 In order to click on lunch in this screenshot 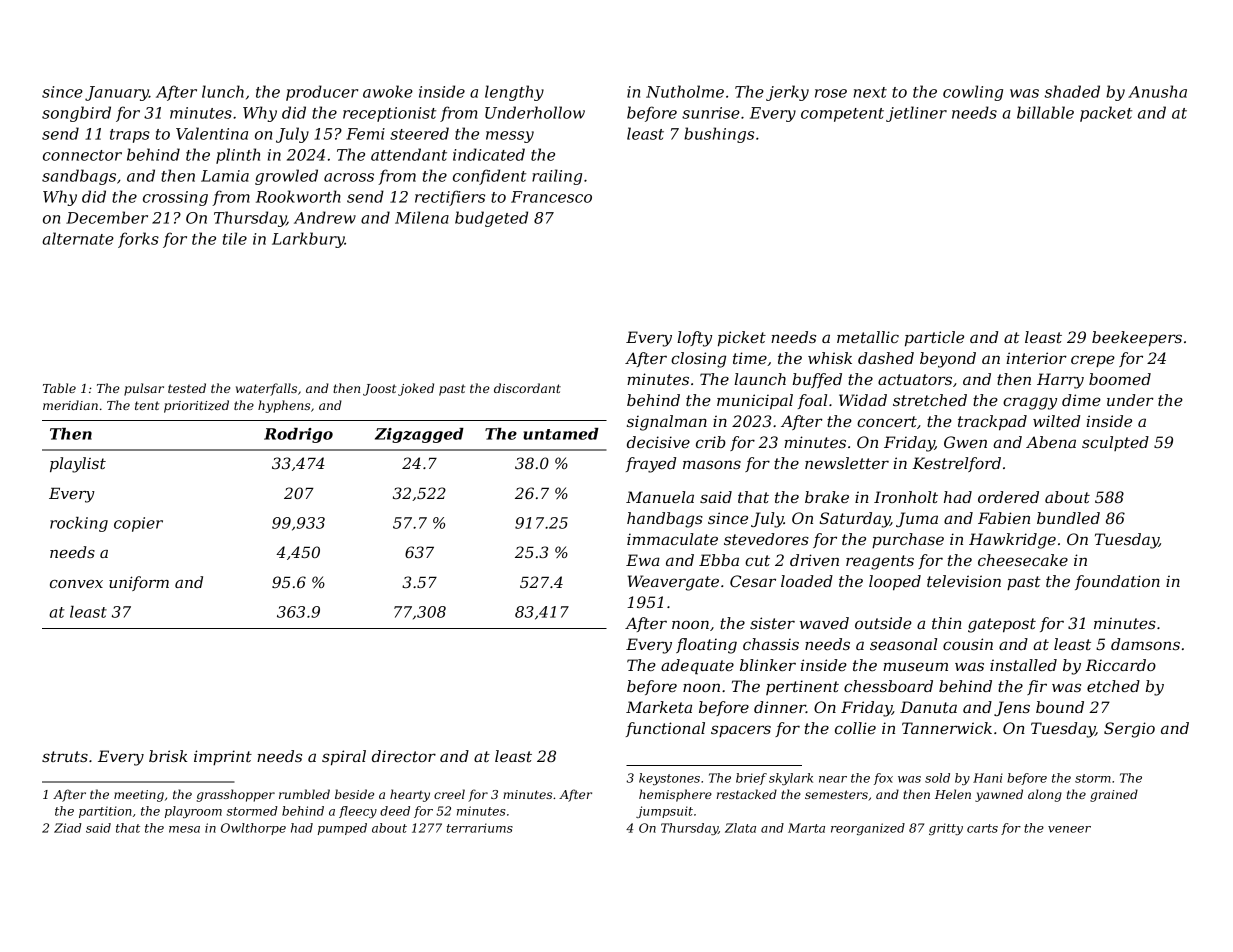, I will do `click(223, 91)`.
